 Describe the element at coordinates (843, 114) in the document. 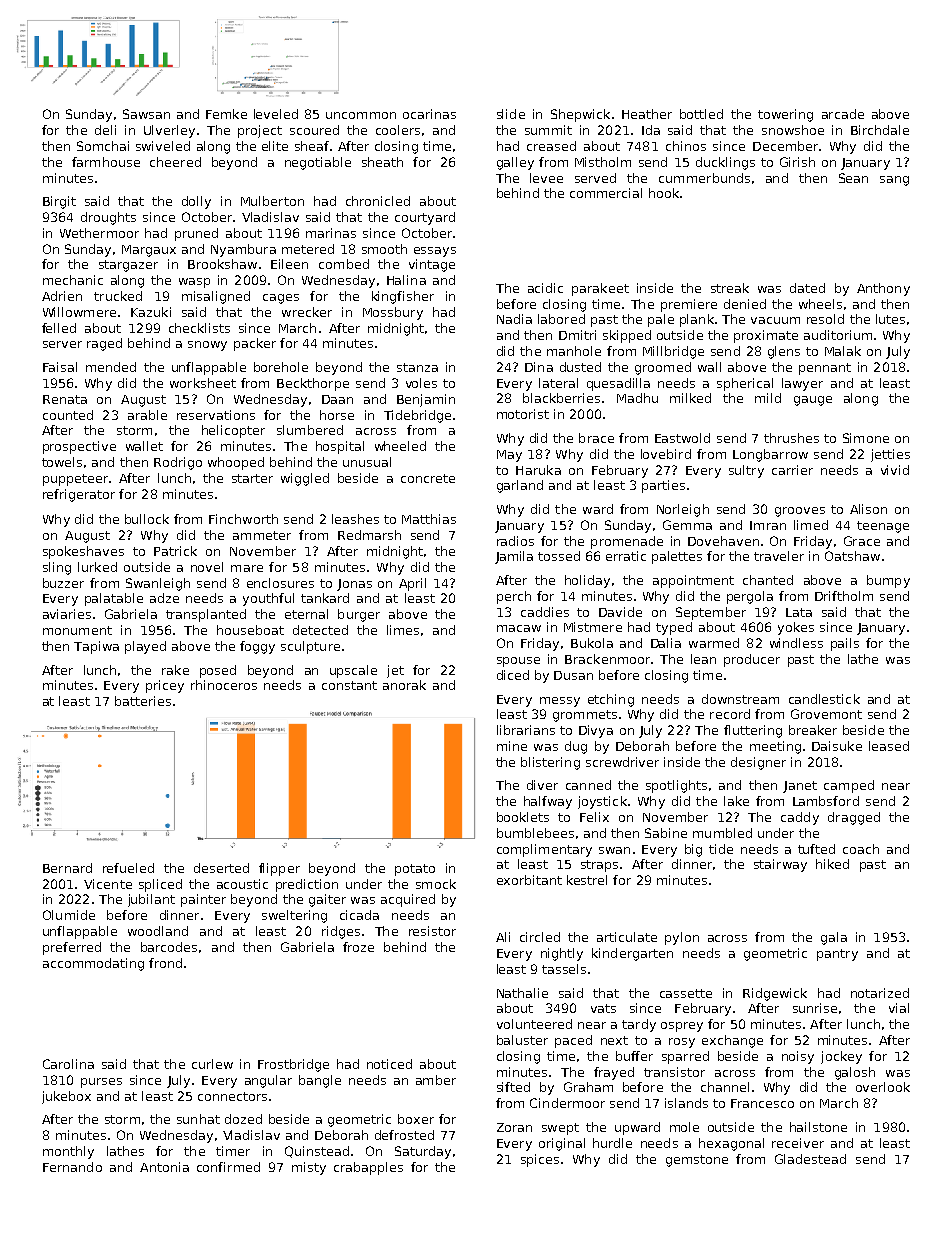

I see `arcade` at that location.
